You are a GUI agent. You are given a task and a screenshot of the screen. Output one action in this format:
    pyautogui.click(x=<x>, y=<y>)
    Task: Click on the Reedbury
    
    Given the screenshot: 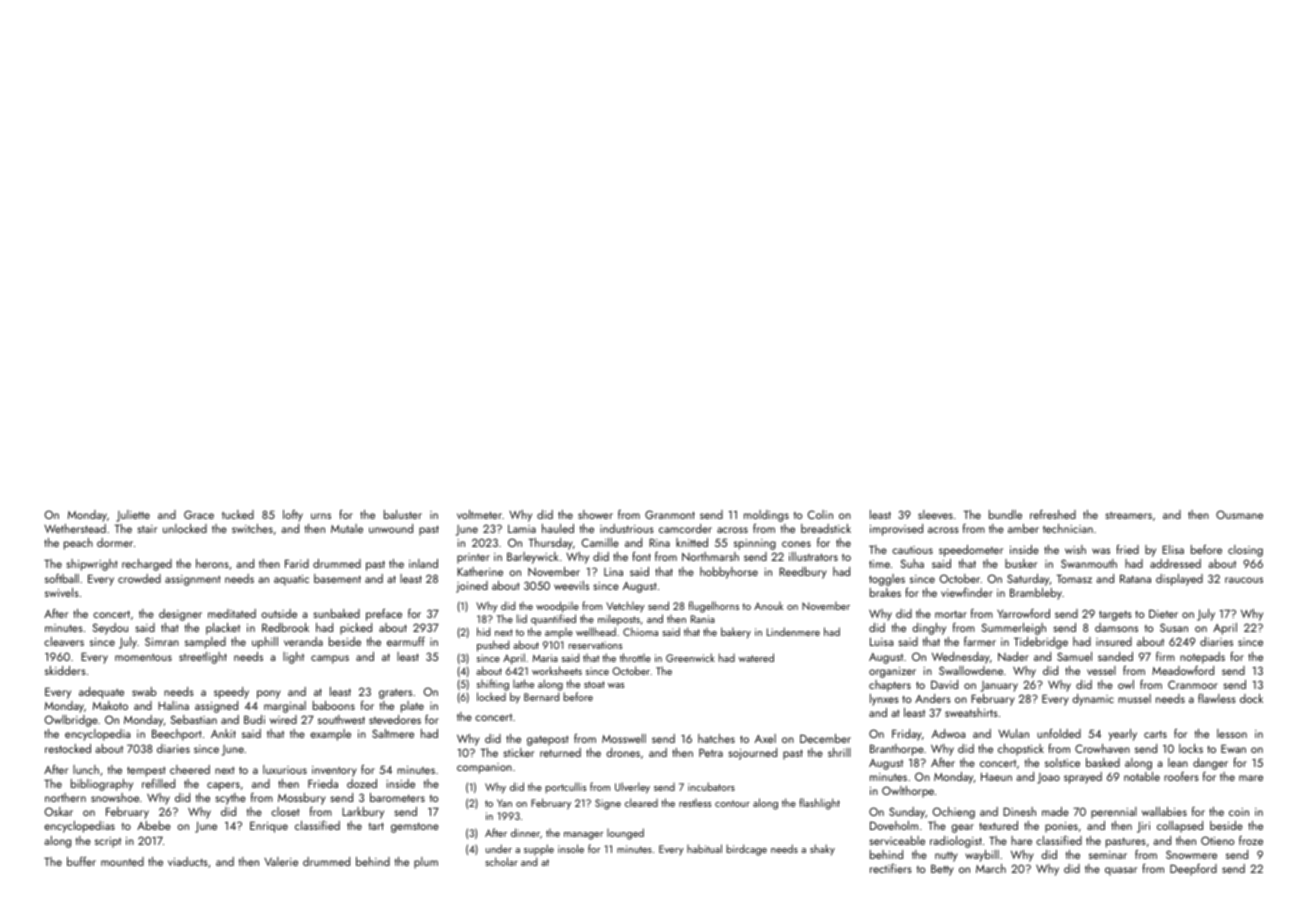 What is the action you would take?
    pyautogui.click(x=803, y=573)
